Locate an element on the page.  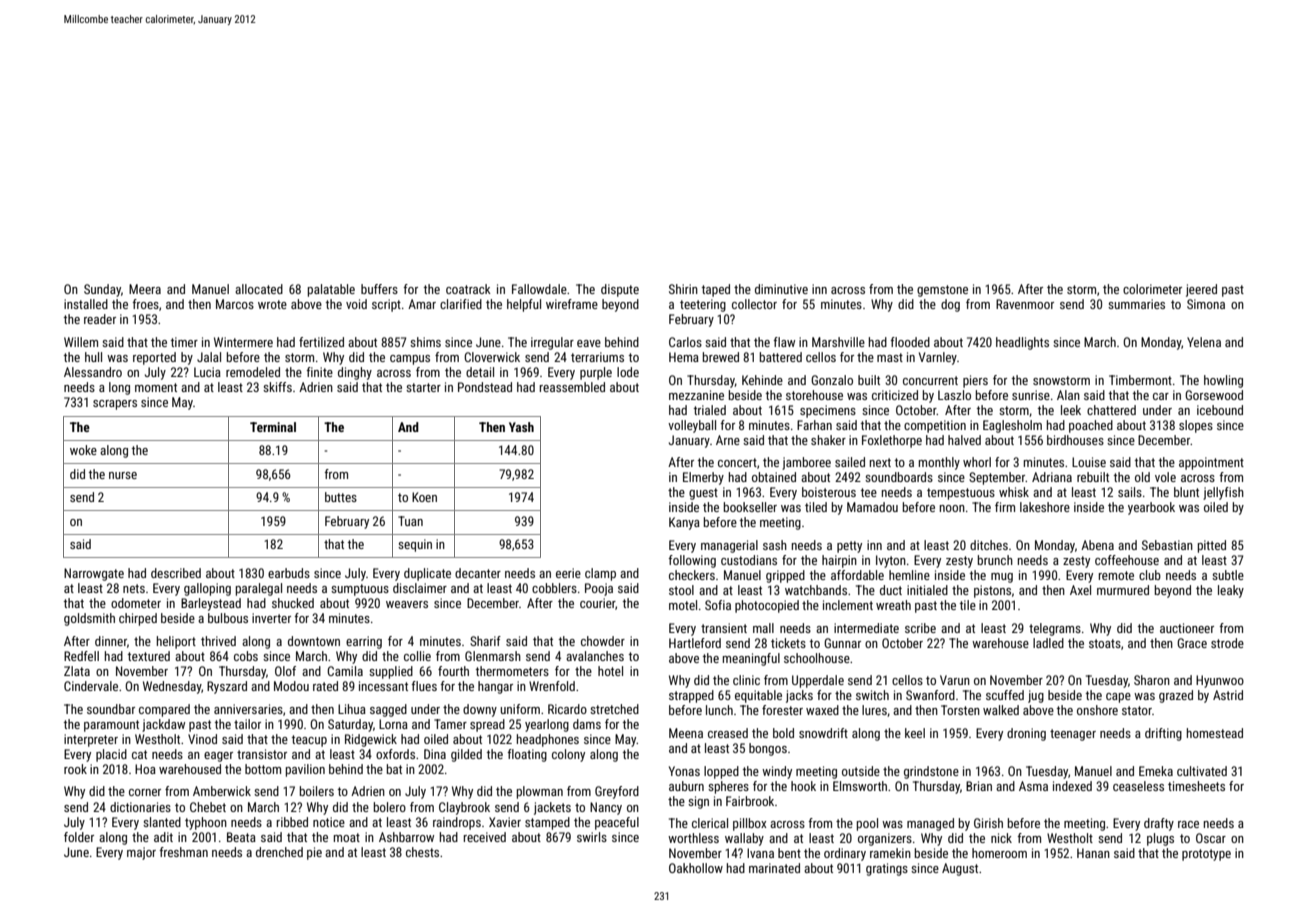
Kanya is located at coordinates (684, 523).
